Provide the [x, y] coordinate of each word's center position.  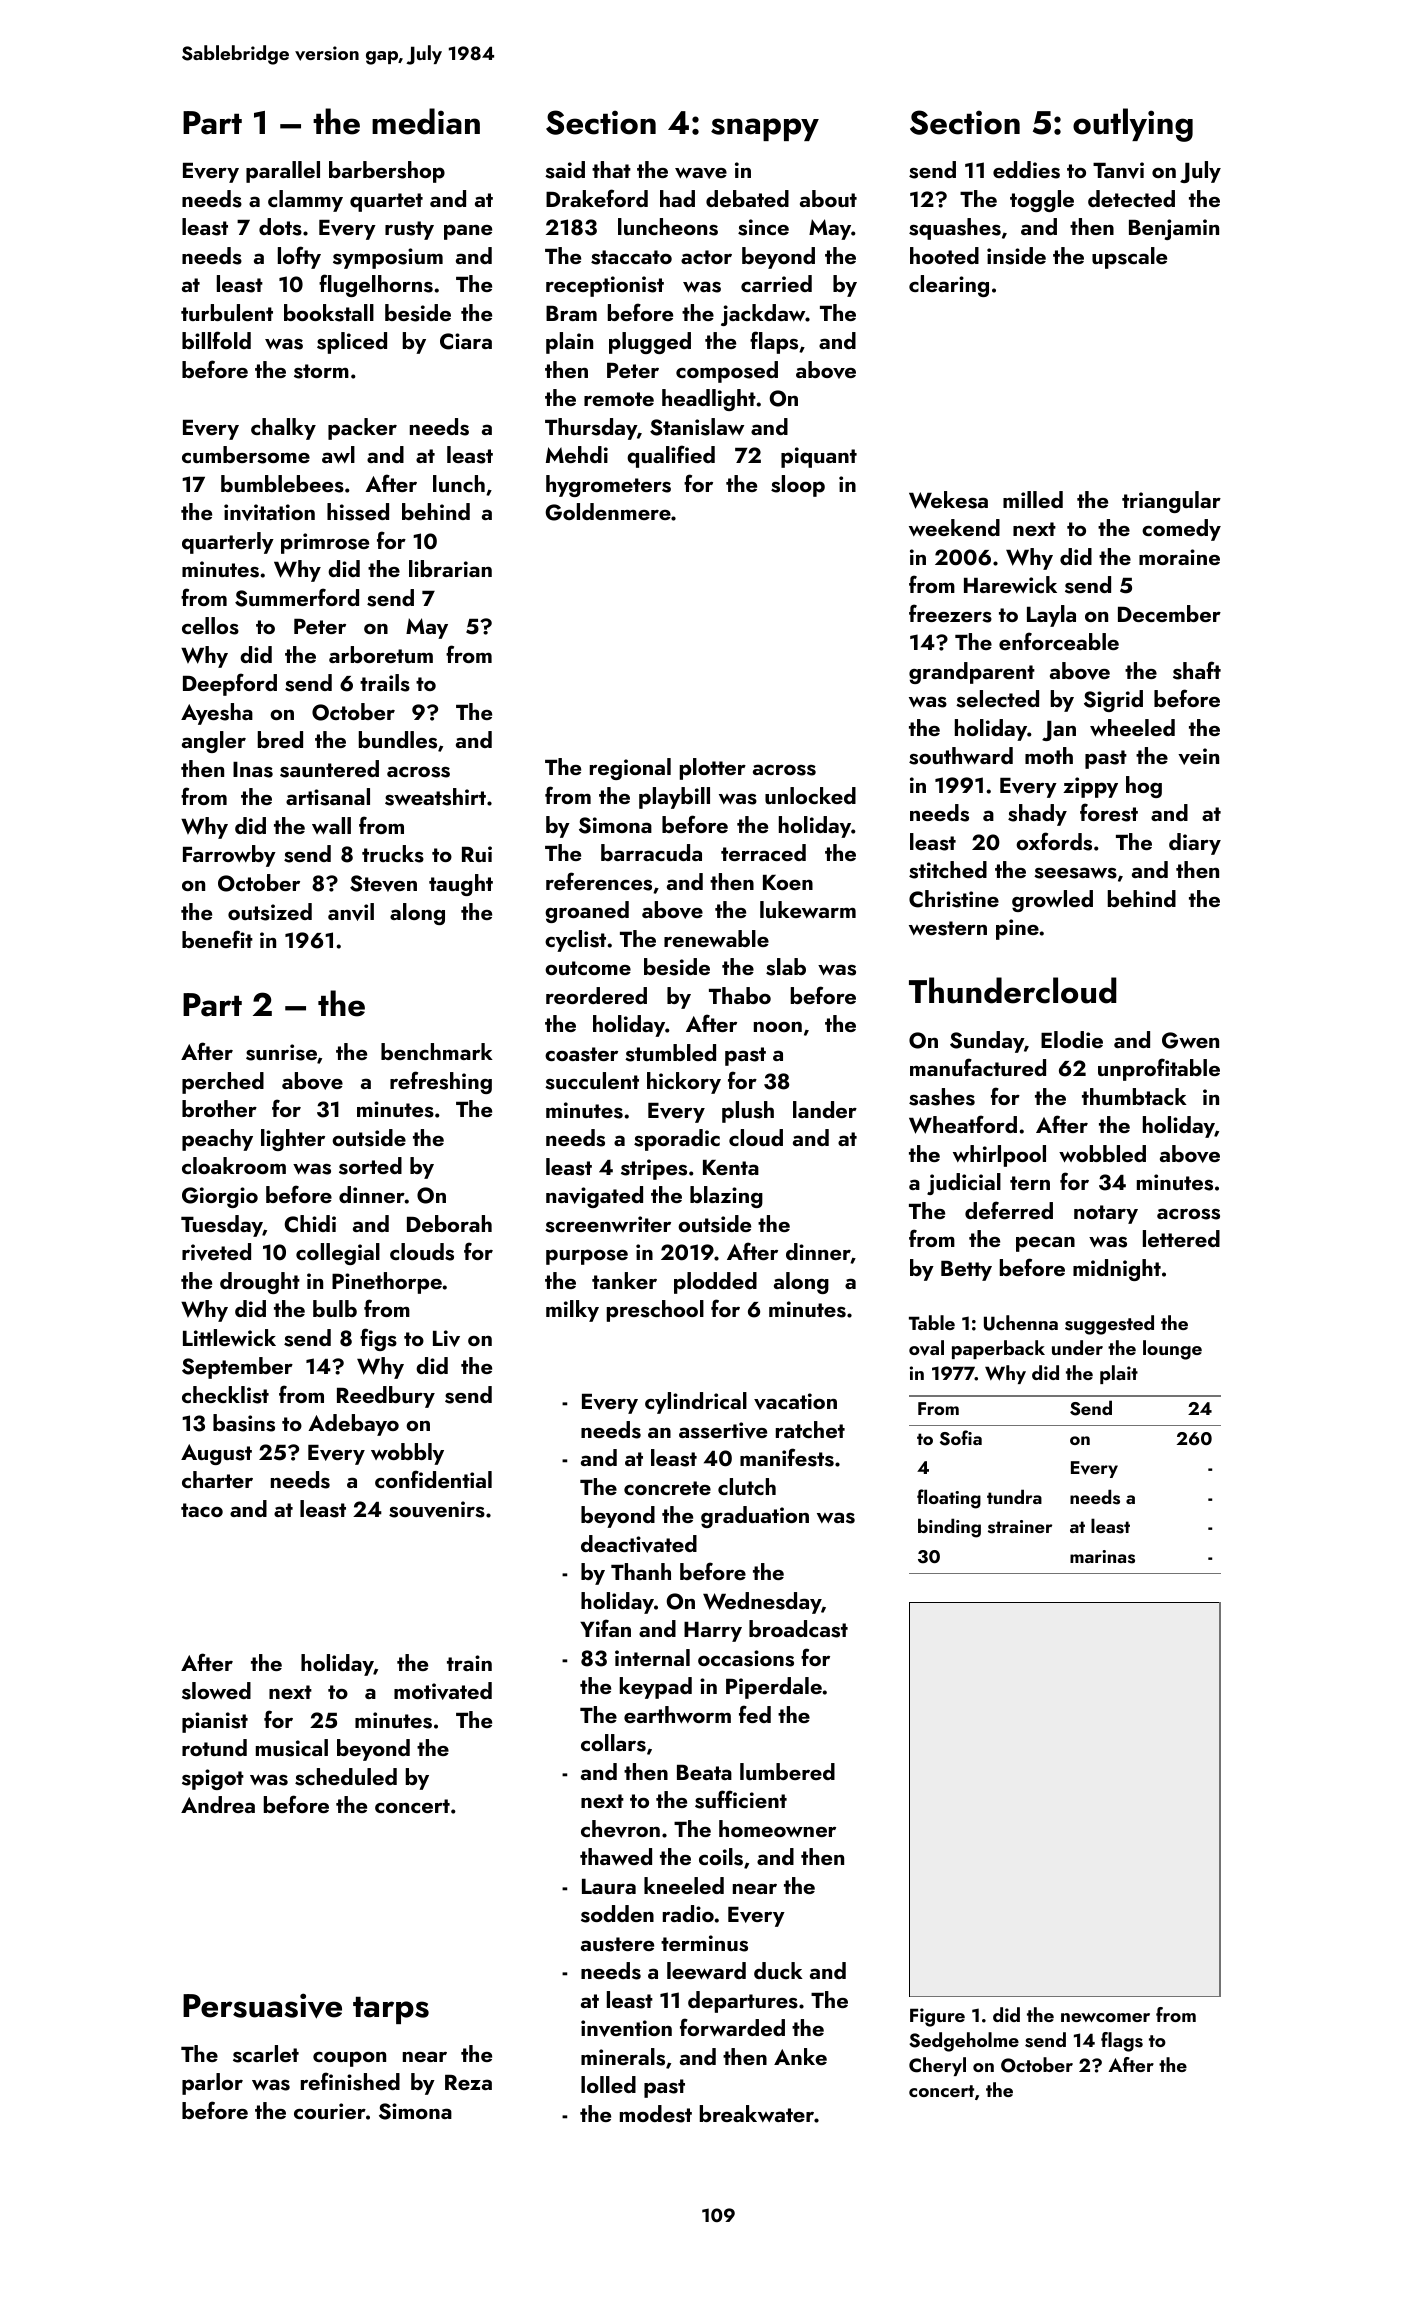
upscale [1129, 258]
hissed [358, 512]
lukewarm [808, 909]
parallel [283, 172]
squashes [955, 229]
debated [747, 198]
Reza [468, 2082]
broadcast [798, 1629]
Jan [1059, 731]
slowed [216, 1691]
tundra [1014, 1496]
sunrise [281, 1052]
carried [776, 283]
